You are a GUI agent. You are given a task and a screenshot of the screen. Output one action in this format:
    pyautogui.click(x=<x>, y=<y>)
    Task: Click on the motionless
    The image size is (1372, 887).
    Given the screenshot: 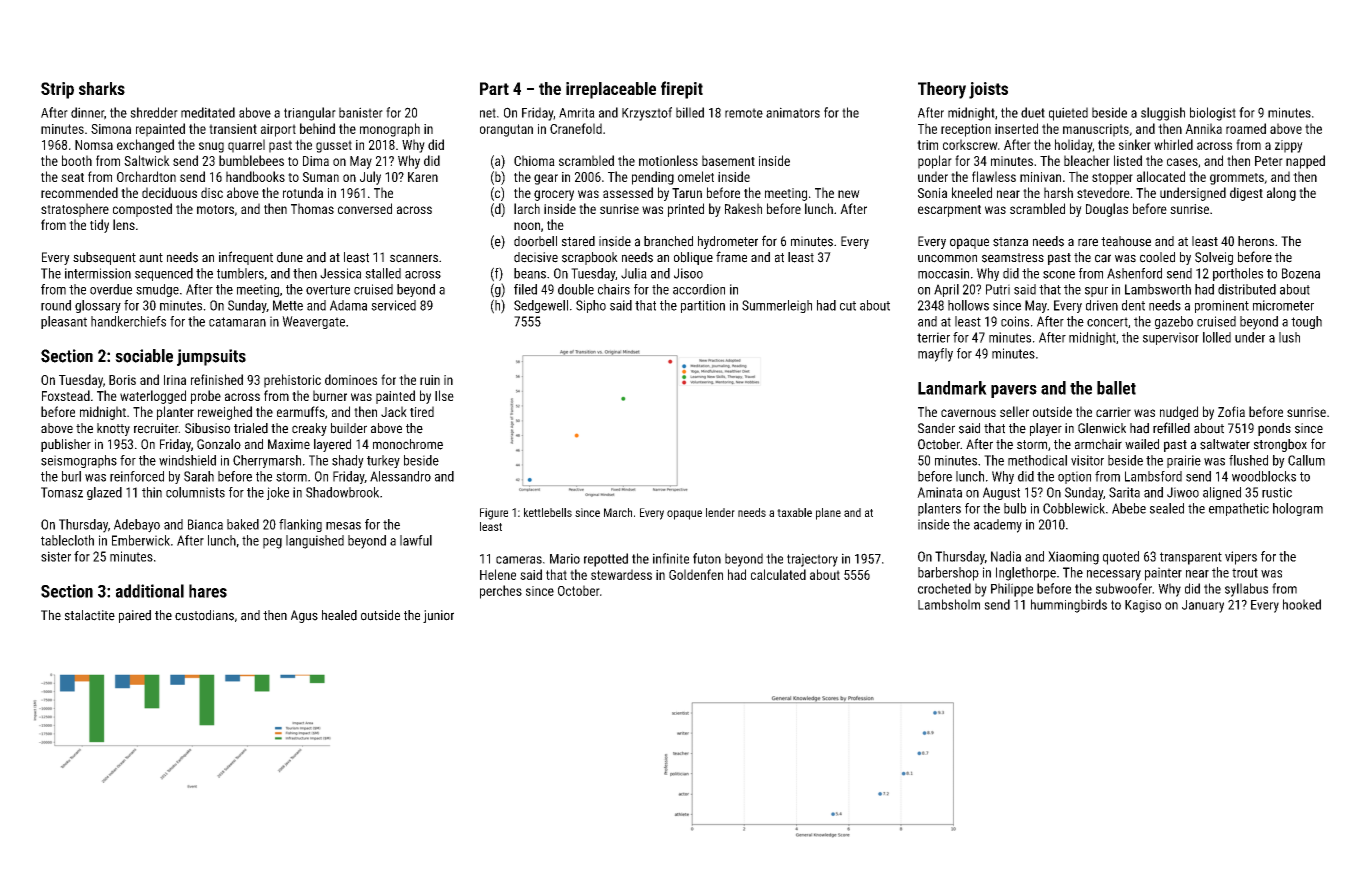 What is the action you would take?
    pyautogui.click(x=668, y=160)
